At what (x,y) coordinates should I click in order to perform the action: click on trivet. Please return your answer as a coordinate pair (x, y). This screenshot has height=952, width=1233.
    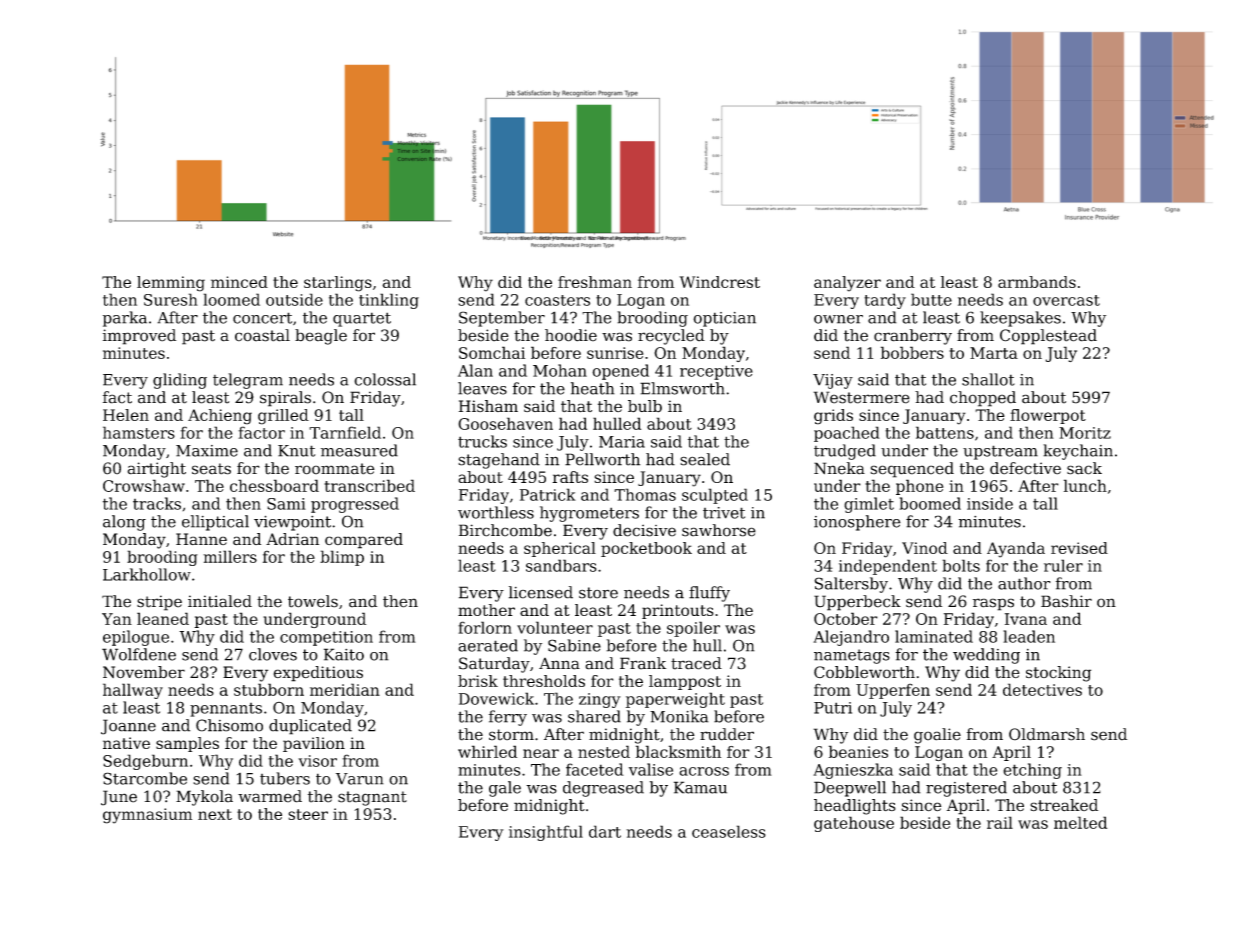
    Looking at the image, I should click on (724, 513).
